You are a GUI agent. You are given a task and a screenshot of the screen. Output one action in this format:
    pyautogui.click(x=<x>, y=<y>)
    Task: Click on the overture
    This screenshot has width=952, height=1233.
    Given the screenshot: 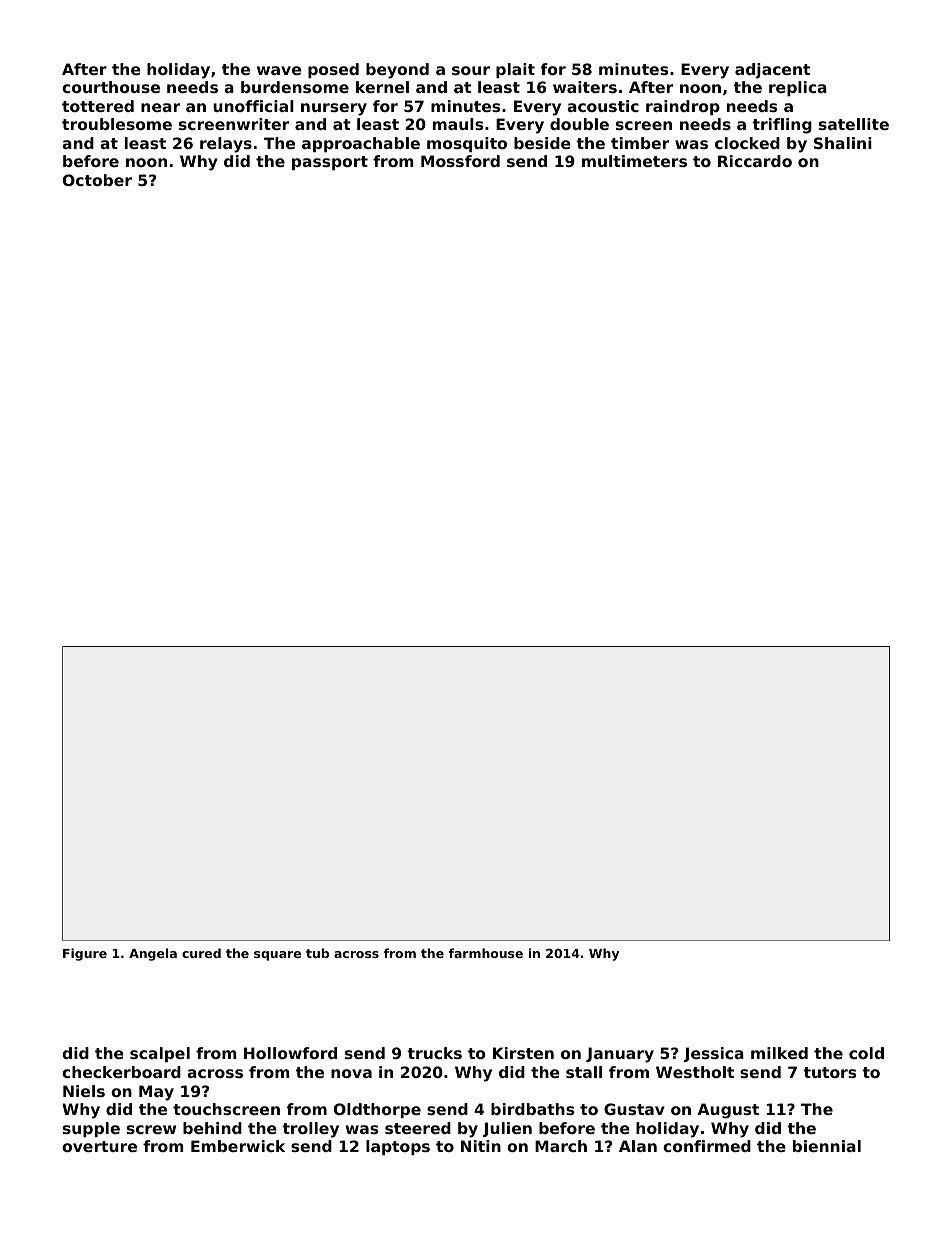 What is the action you would take?
    pyautogui.click(x=99, y=1146)
